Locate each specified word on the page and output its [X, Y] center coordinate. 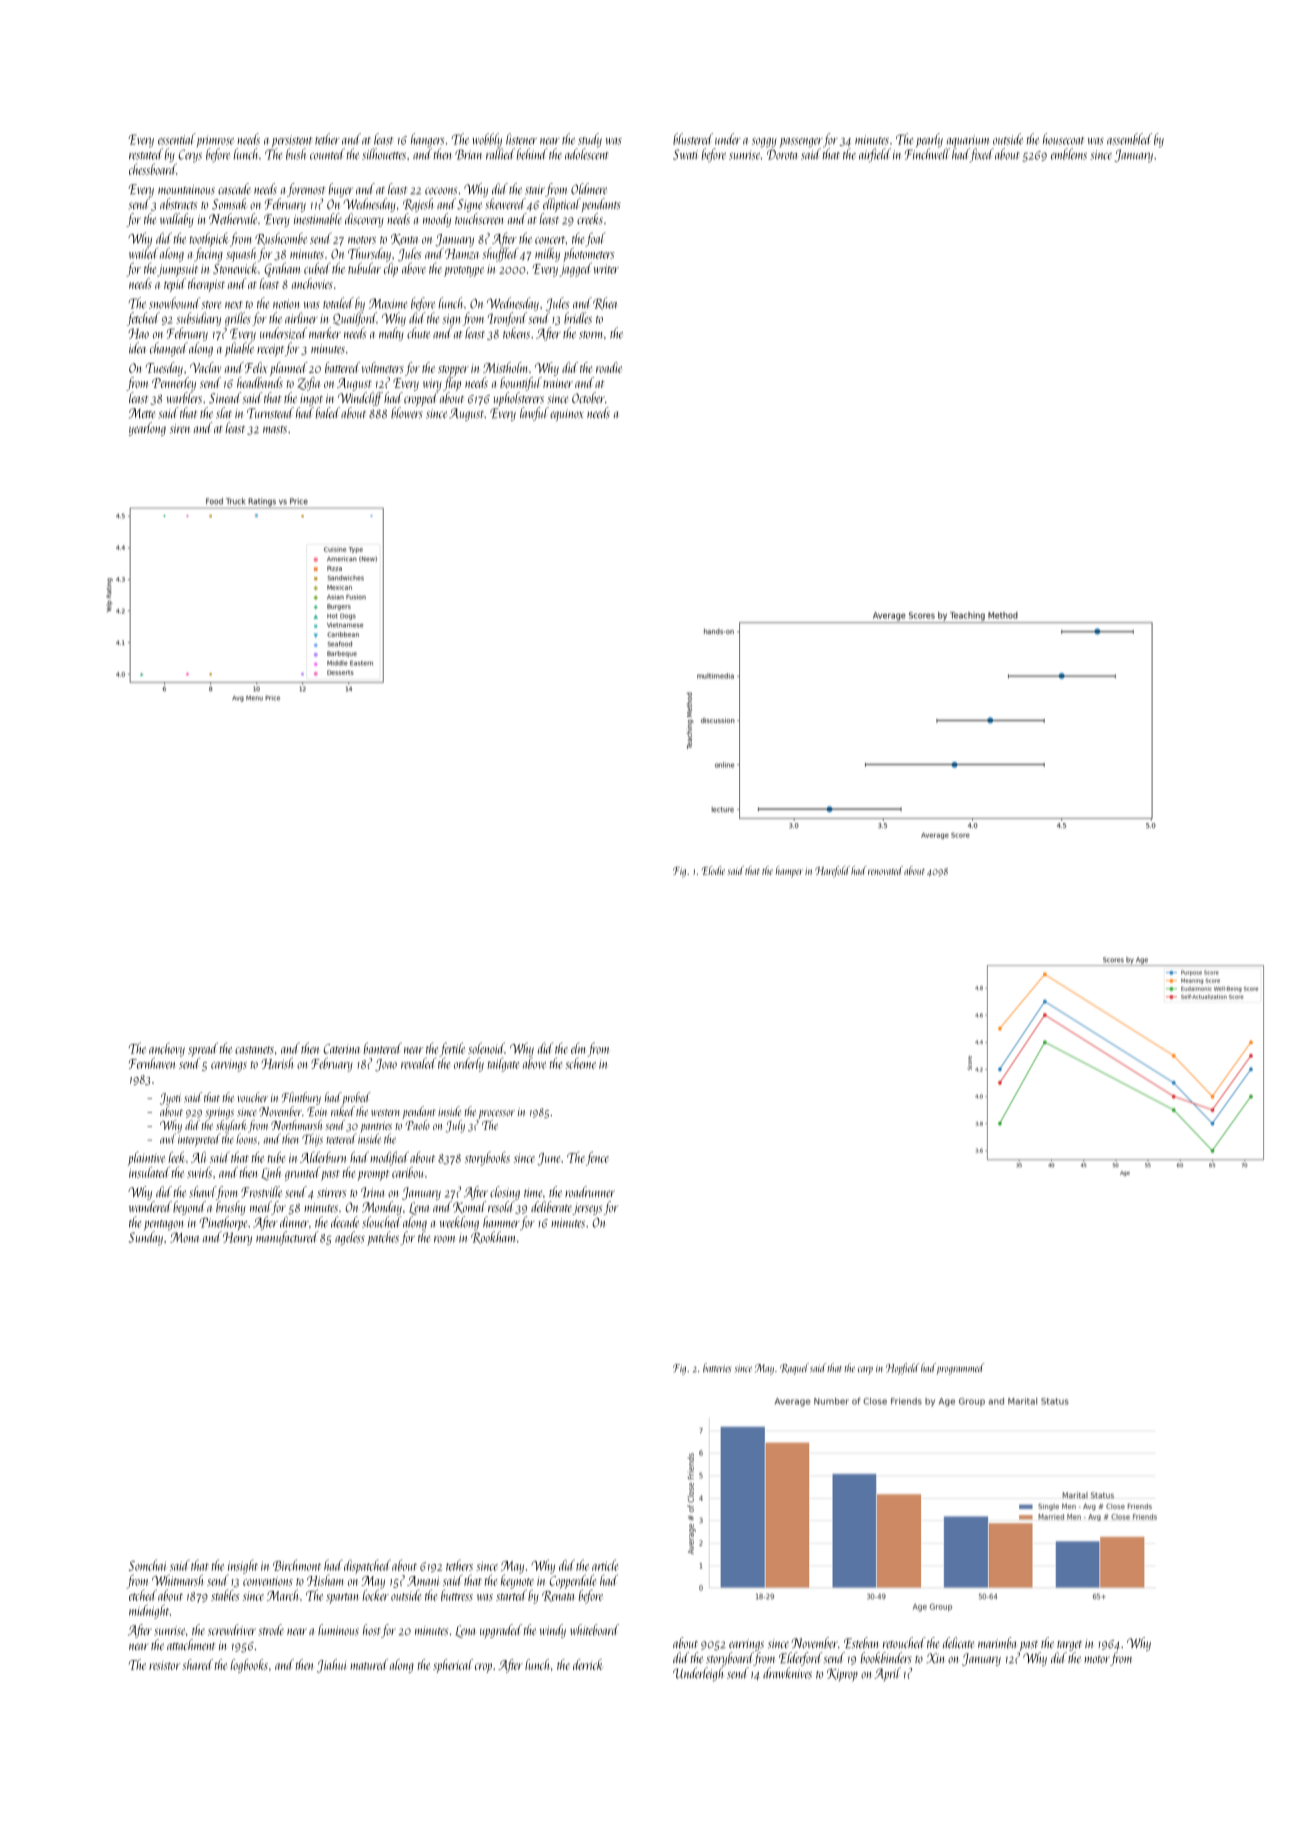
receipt [270, 350]
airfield [875, 155]
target [1069, 1646]
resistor [164, 1665]
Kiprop [842, 1675]
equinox [566, 415]
